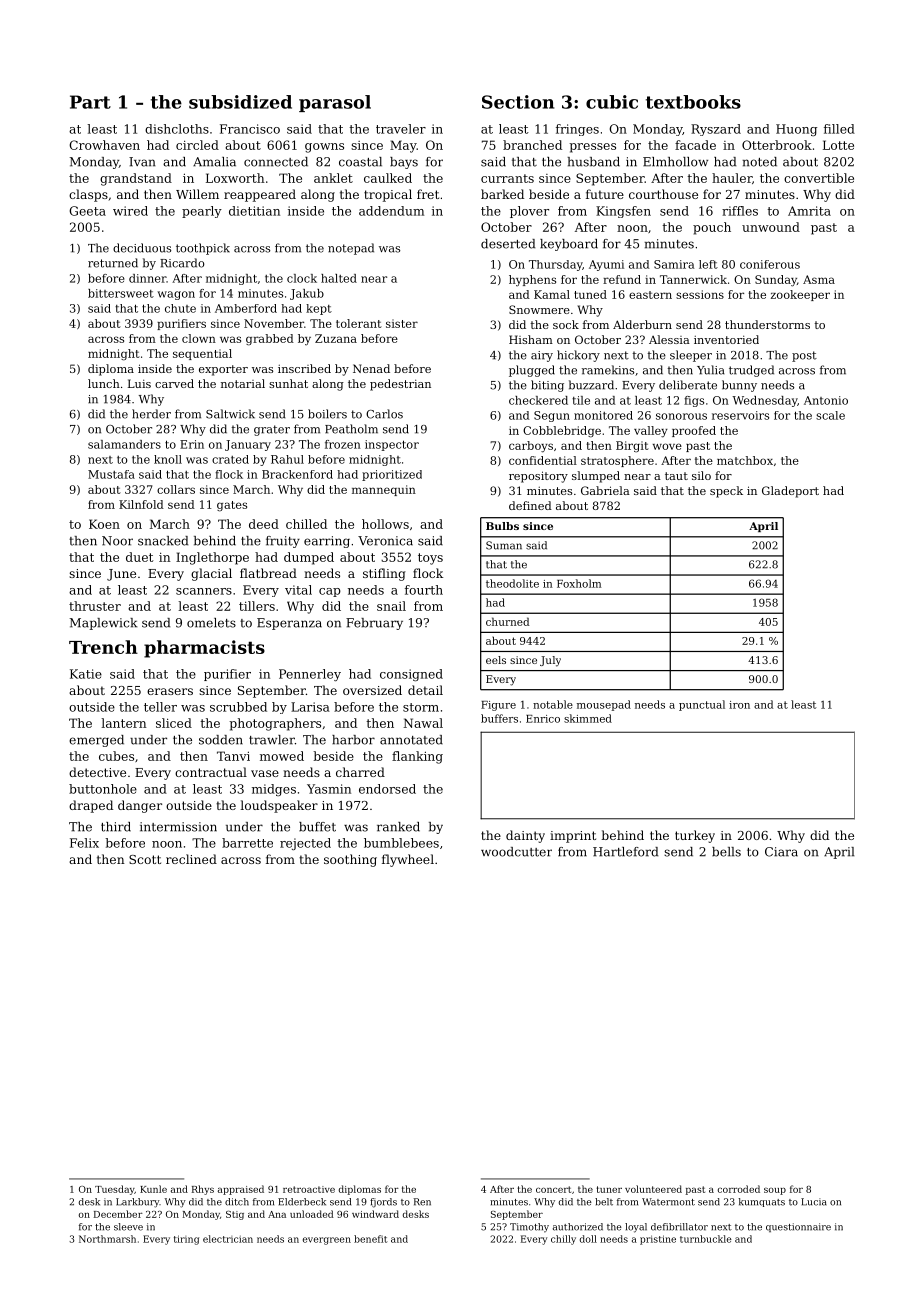 The width and height of the page is (924, 1308). Describe the element at coordinates (693, 102) in the page. I see `textbooks` at that location.
